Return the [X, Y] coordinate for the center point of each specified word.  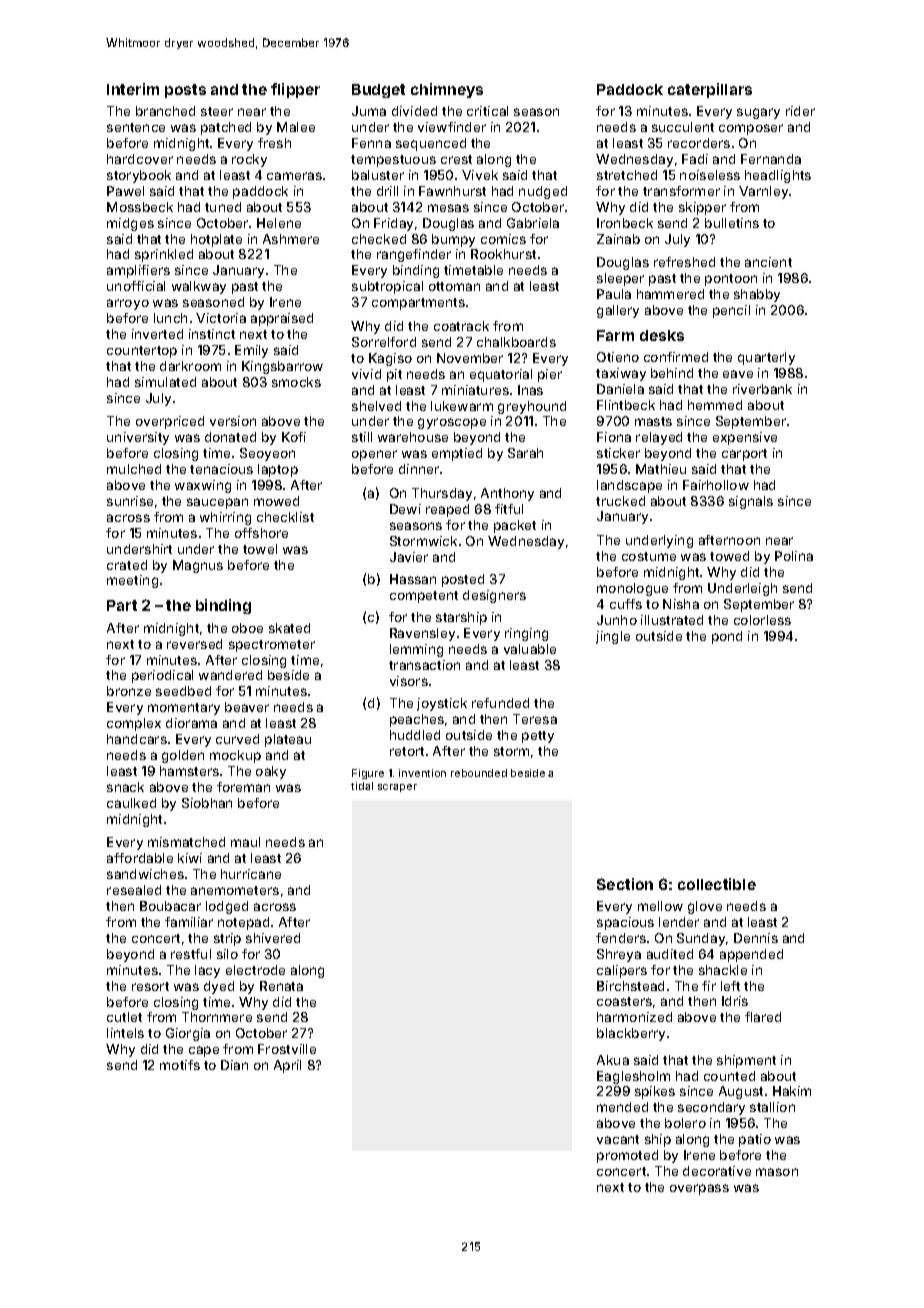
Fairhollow [716, 485]
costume [649, 556]
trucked [620, 501]
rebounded [479, 773]
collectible [717, 884]
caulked [131, 803]
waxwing [203, 486]
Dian [234, 1065]
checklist [285, 517]
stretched [627, 175]
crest [456, 159]
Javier [409, 557]
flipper [295, 90]
